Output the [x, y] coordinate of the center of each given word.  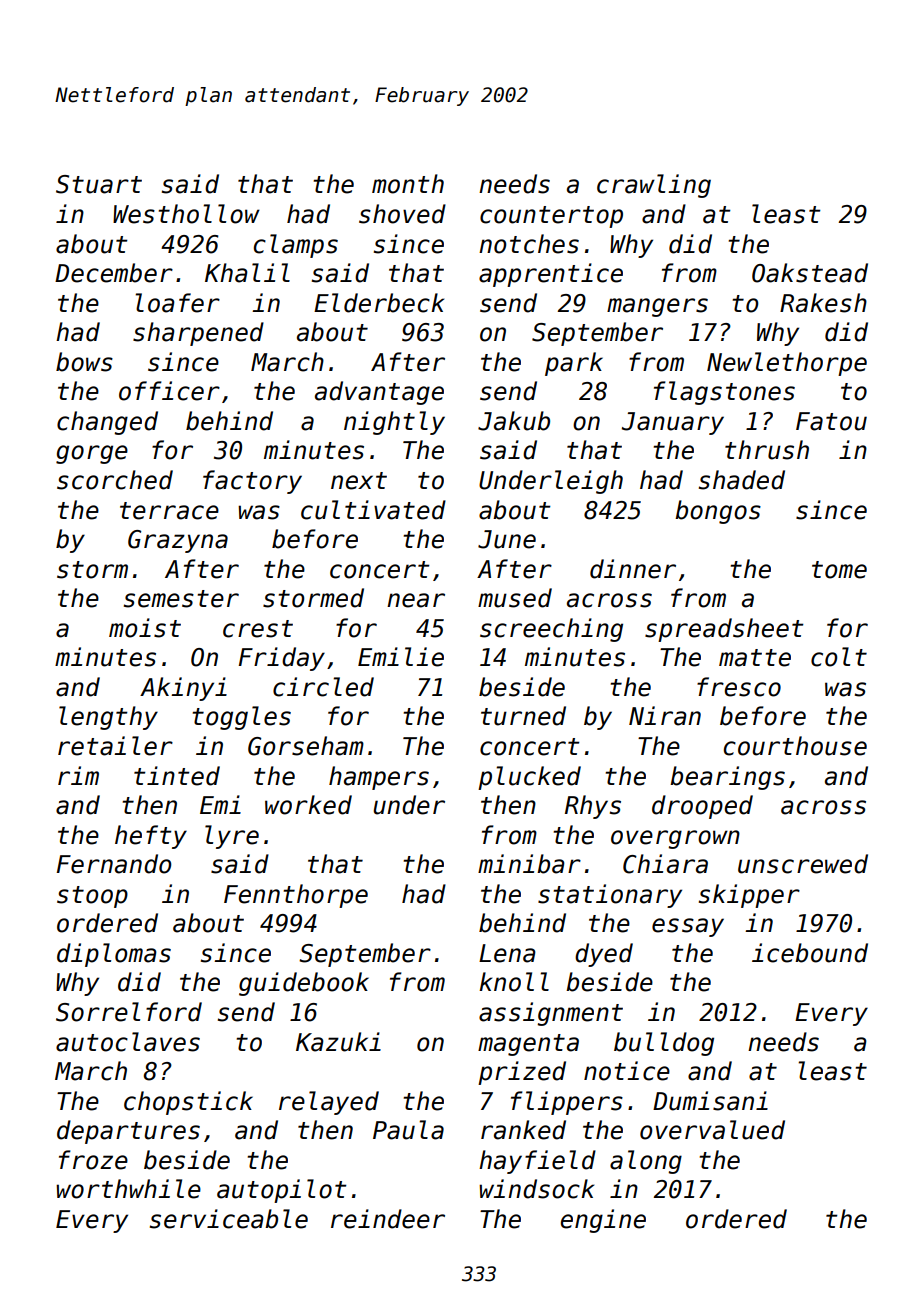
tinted [177, 776]
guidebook [304, 984]
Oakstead [810, 273]
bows [84, 362]
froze [93, 1160]
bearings [727, 778]
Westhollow [186, 214]
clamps [296, 246]
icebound [810, 953]
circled [323, 687]
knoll [514, 982]
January [673, 423]
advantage [379, 393]
